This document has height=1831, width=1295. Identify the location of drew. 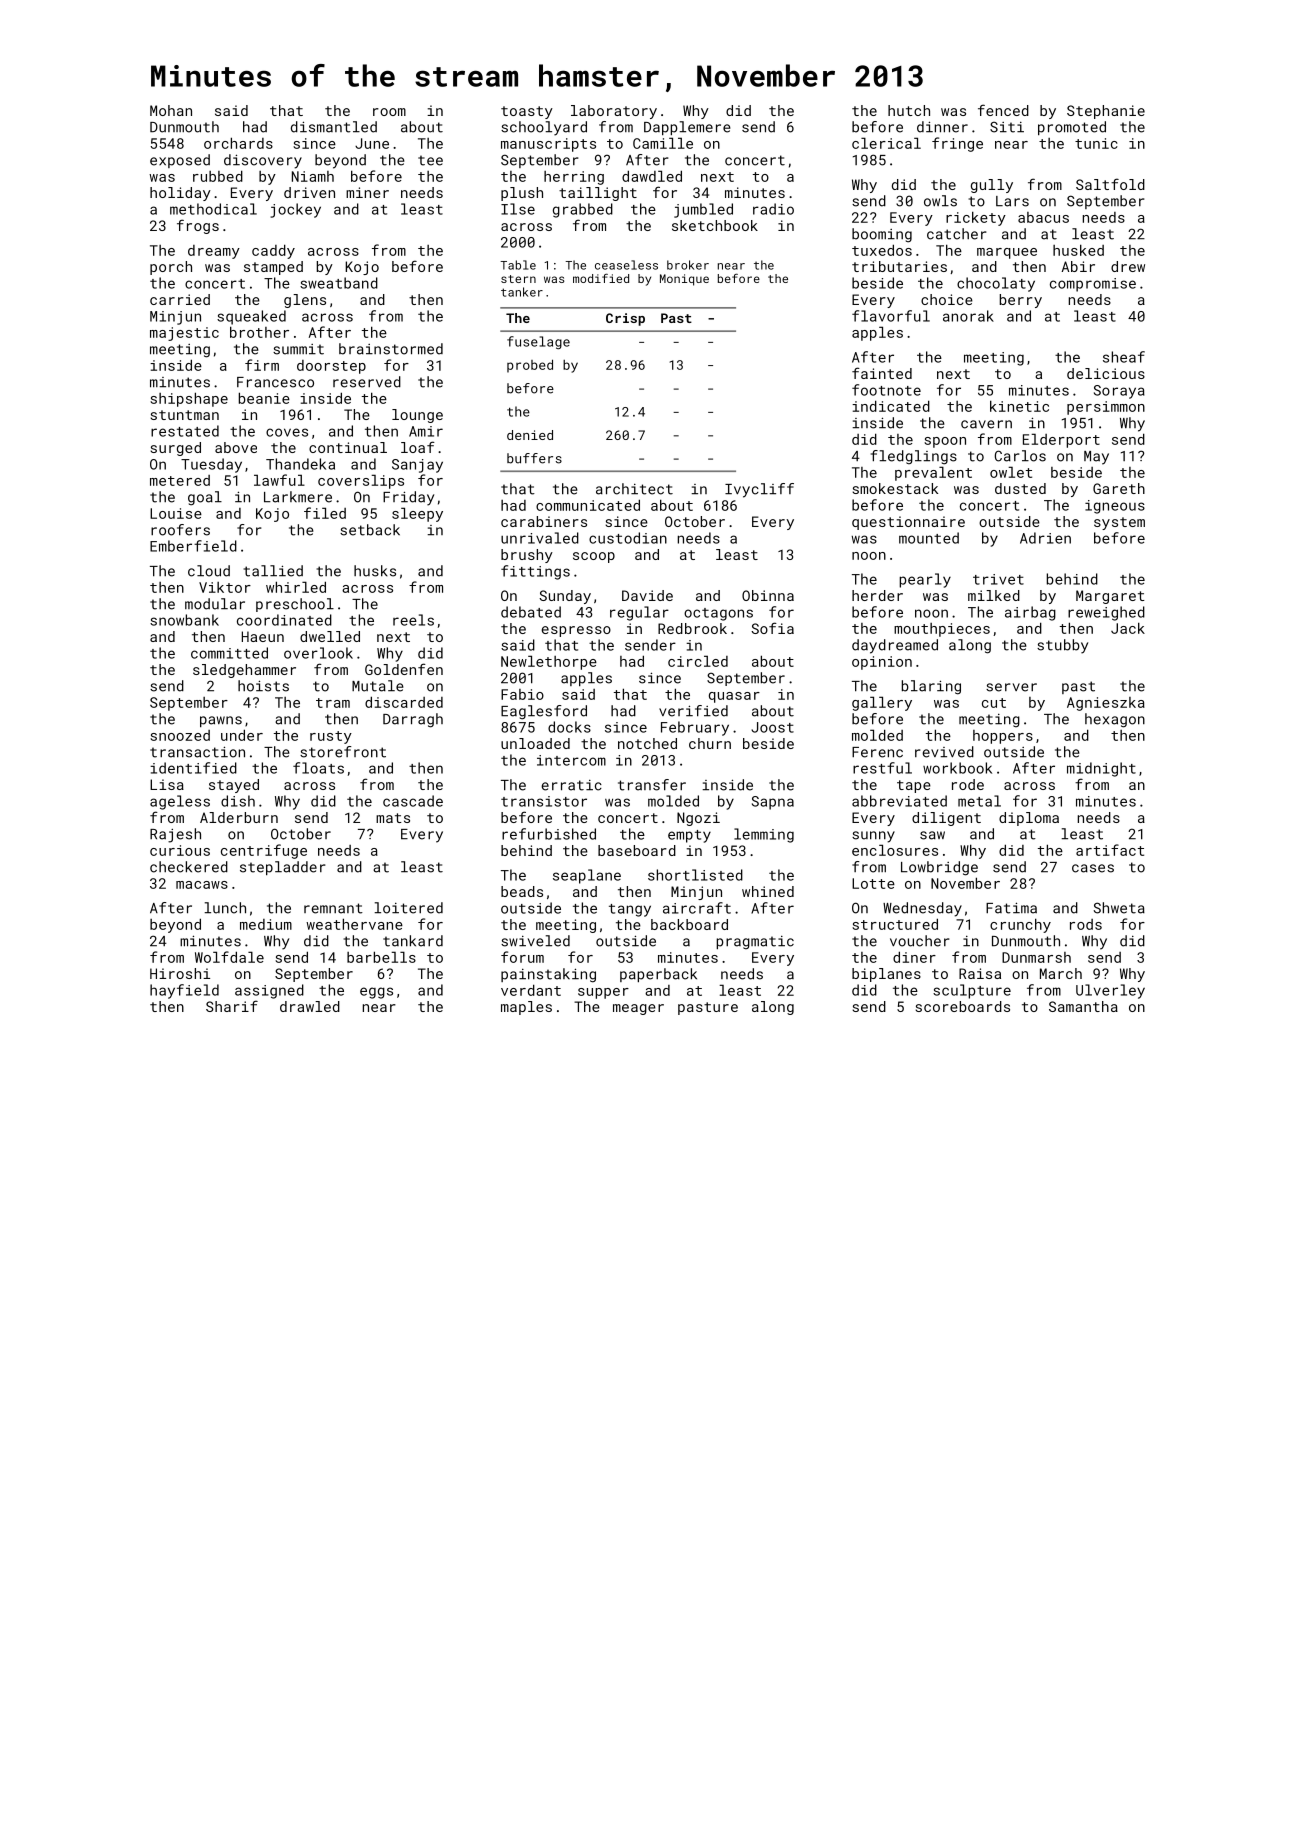
(1128, 266).
